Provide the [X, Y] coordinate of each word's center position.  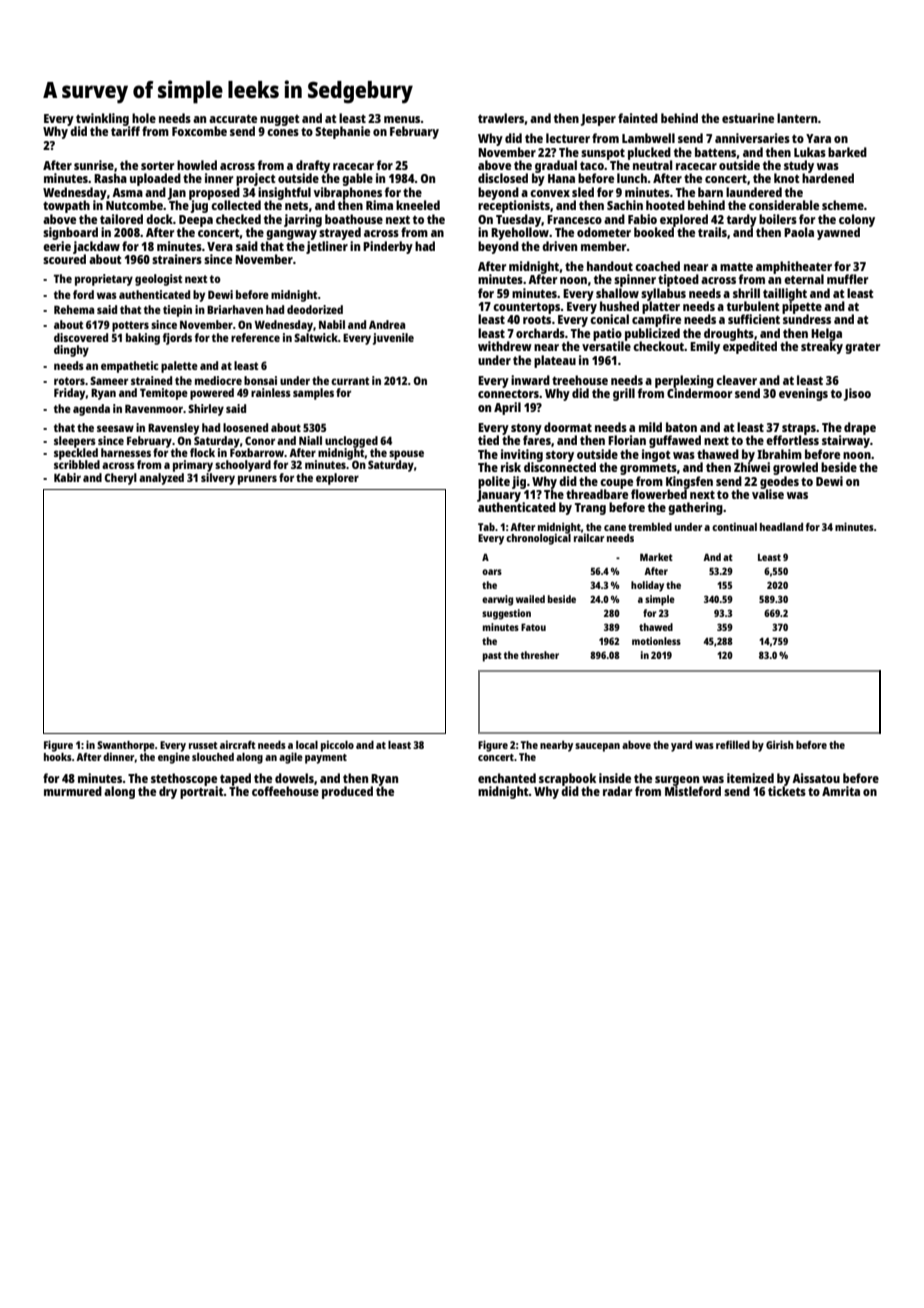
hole [144, 118]
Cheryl [120, 479]
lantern [797, 118]
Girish [780, 744]
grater [862, 348]
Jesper [598, 120]
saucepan [597, 747]
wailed [530, 599]
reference [255, 337]
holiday [647, 586]
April [507, 408]
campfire [656, 320]
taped [235, 779]
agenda [91, 410]
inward [530, 380]
